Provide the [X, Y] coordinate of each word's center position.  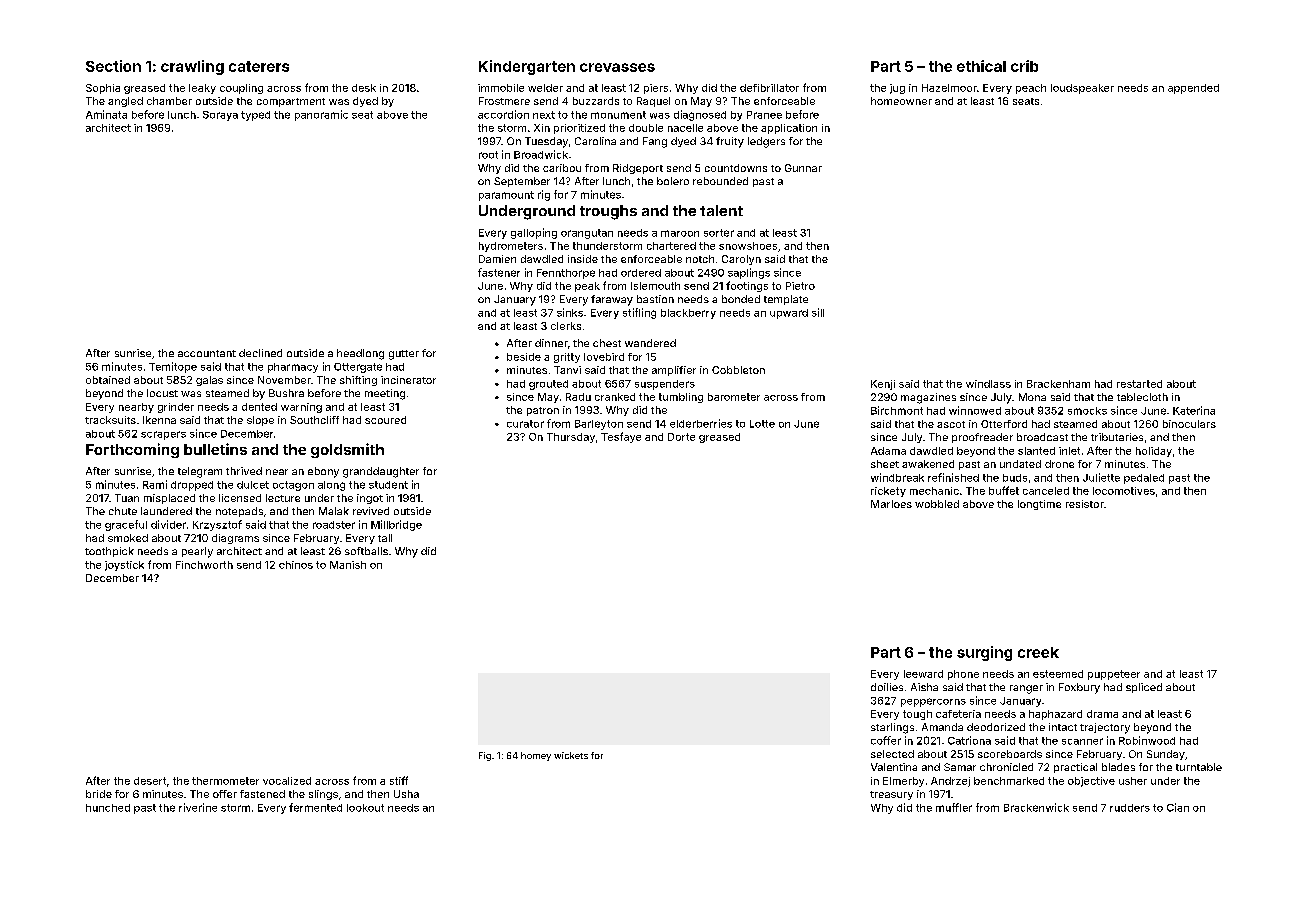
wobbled [937, 504]
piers [656, 89]
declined [260, 353]
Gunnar [803, 168]
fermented [315, 807]
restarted [1139, 384]
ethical [981, 66]
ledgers [766, 142]
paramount [506, 196]
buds [1015, 478]
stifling [639, 313]
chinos [296, 565]
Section [113, 66]
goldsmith [347, 450]
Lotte [762, 424]
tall [385, 538]
